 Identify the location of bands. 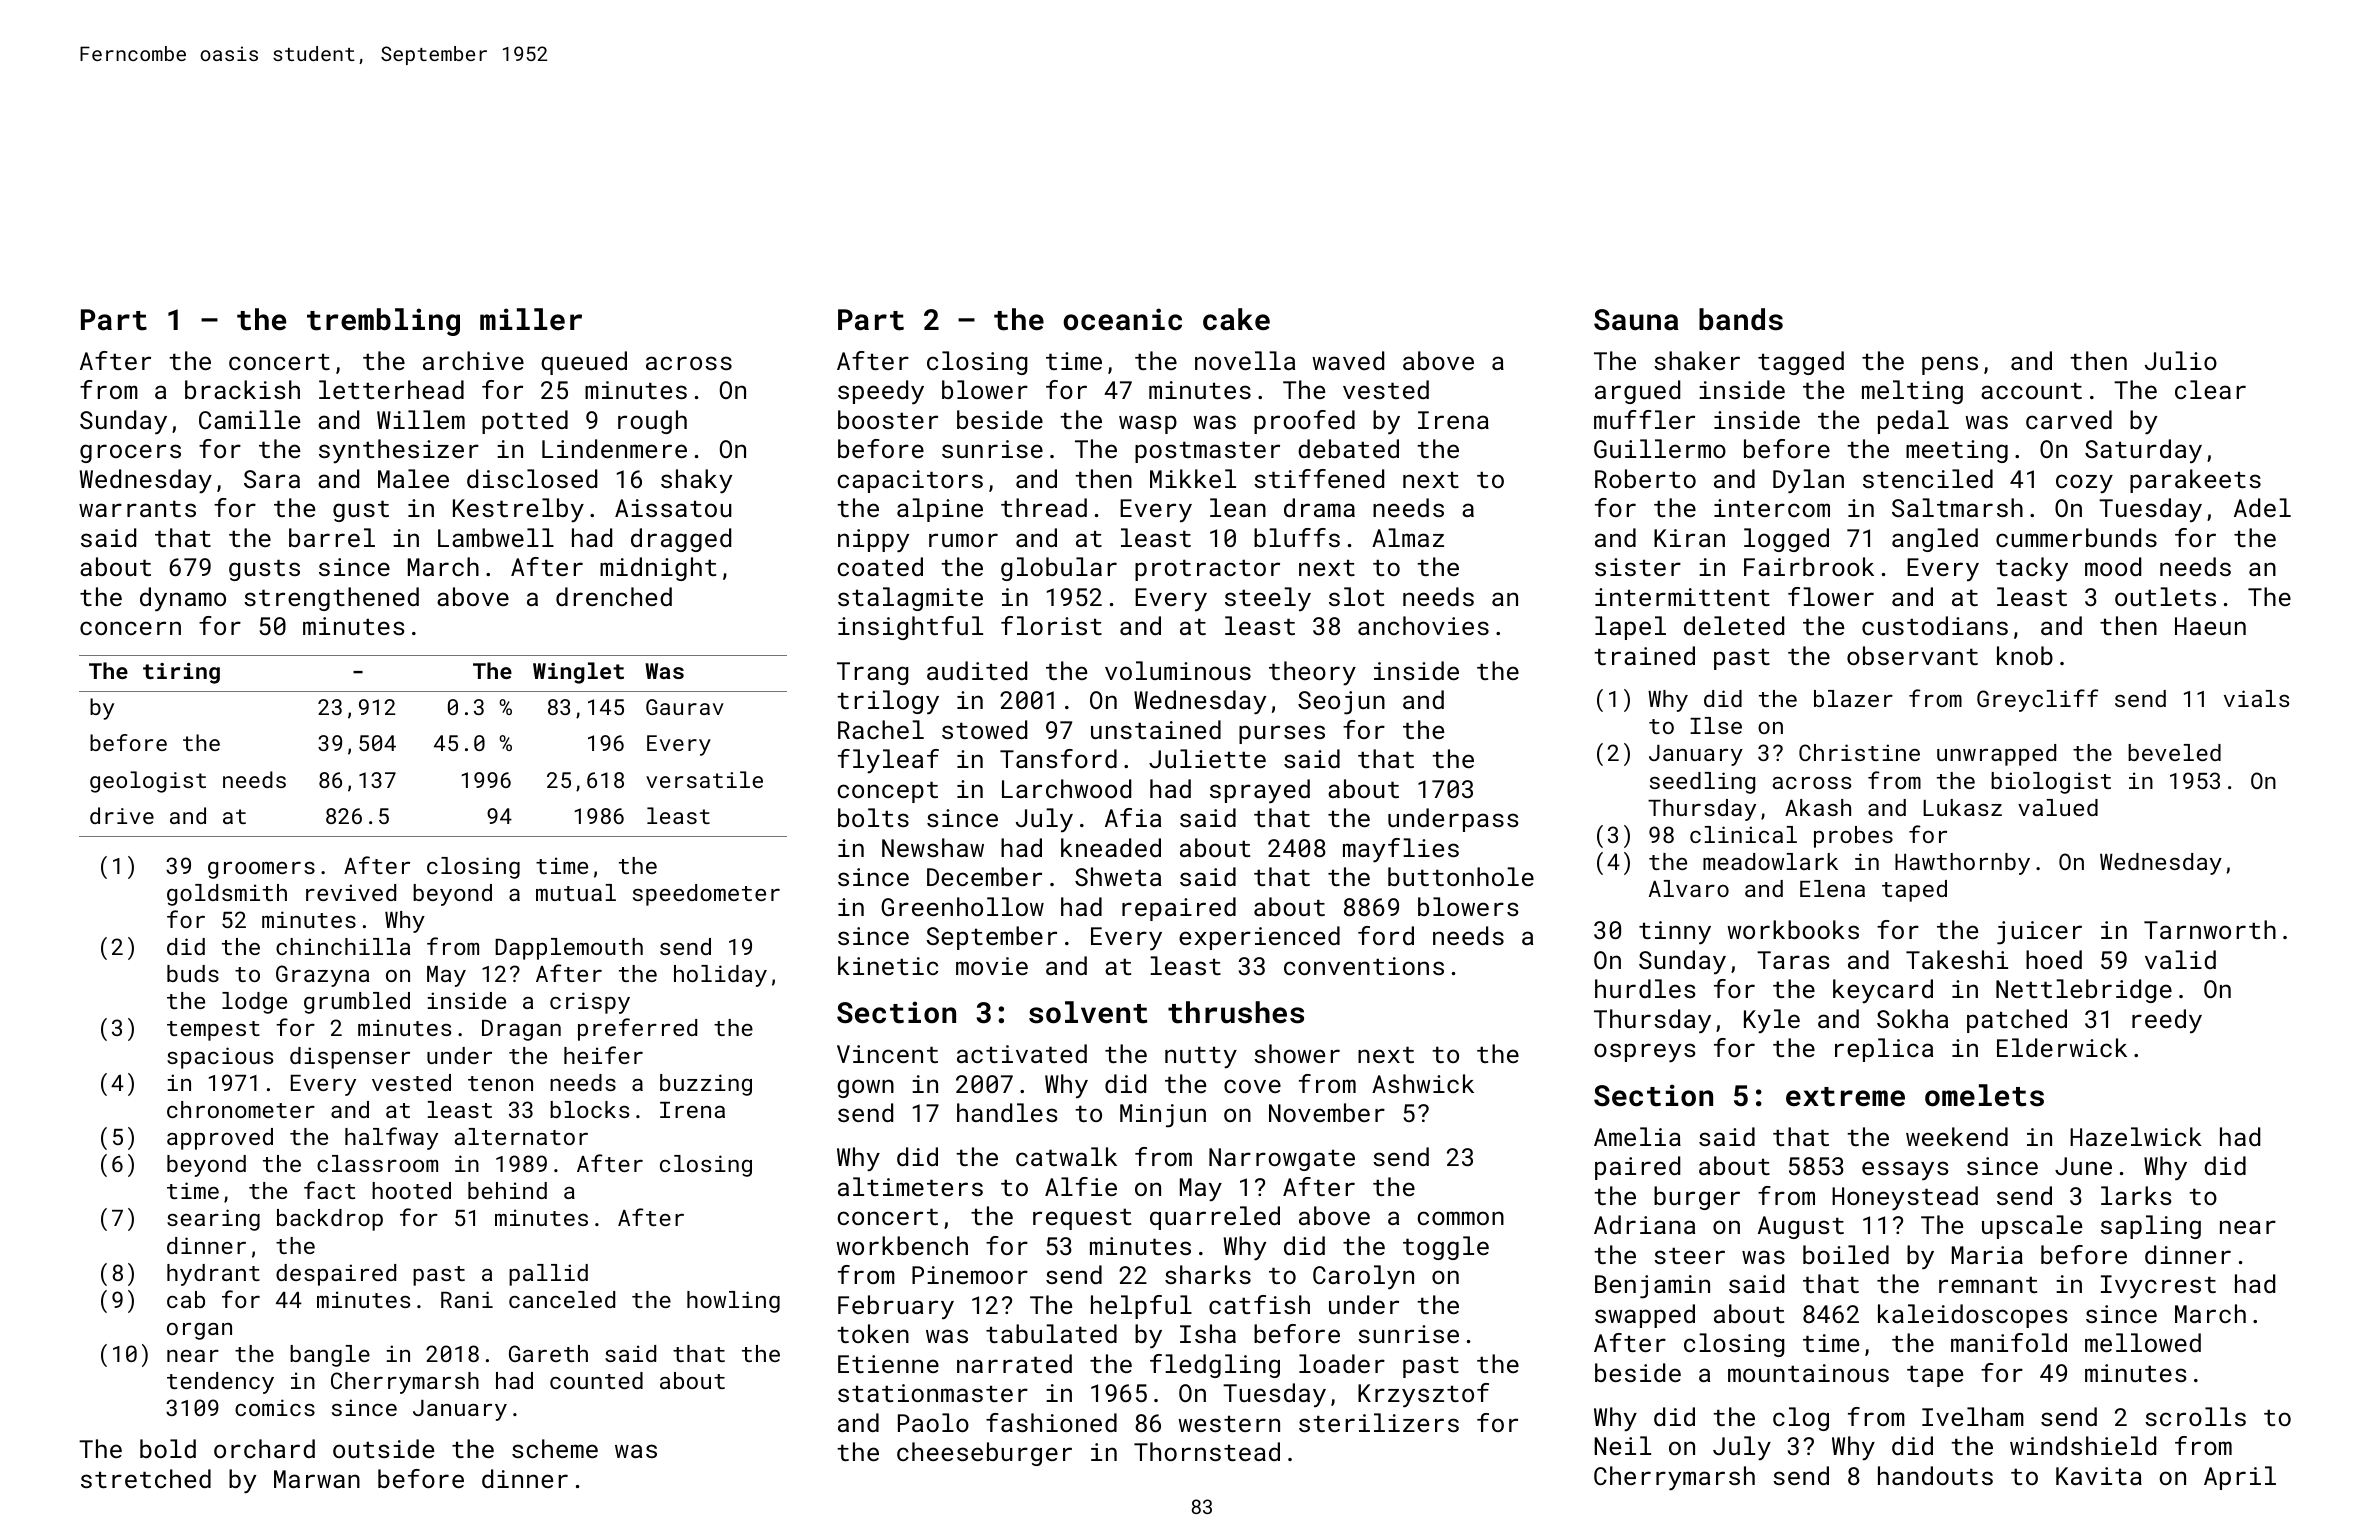
(1741, 319).
